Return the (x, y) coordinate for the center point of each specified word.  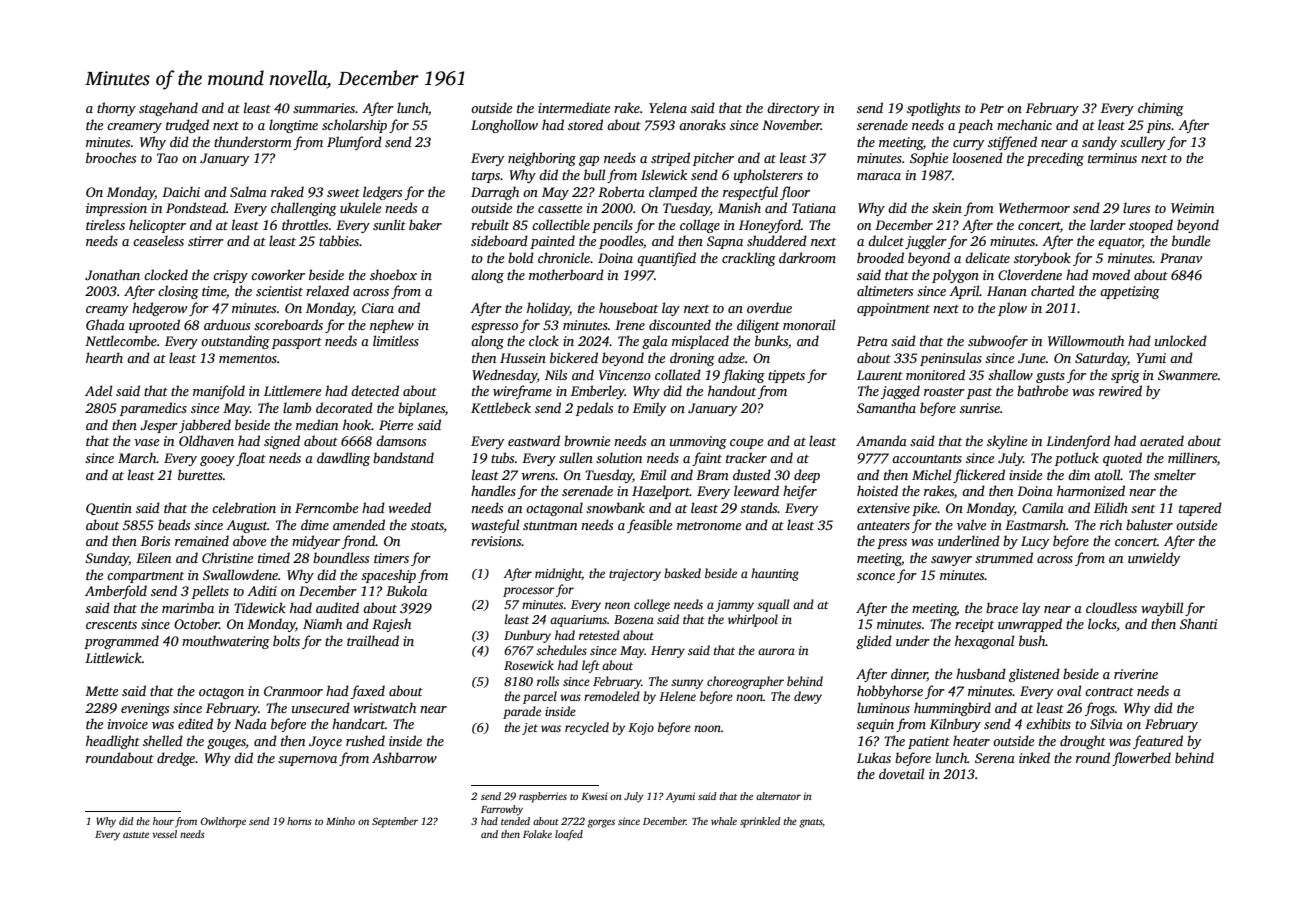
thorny (116, 109)
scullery (1142, 143)
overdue (769, 307)
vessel (164, 834)
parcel (540, 697)
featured (1158, 742)
